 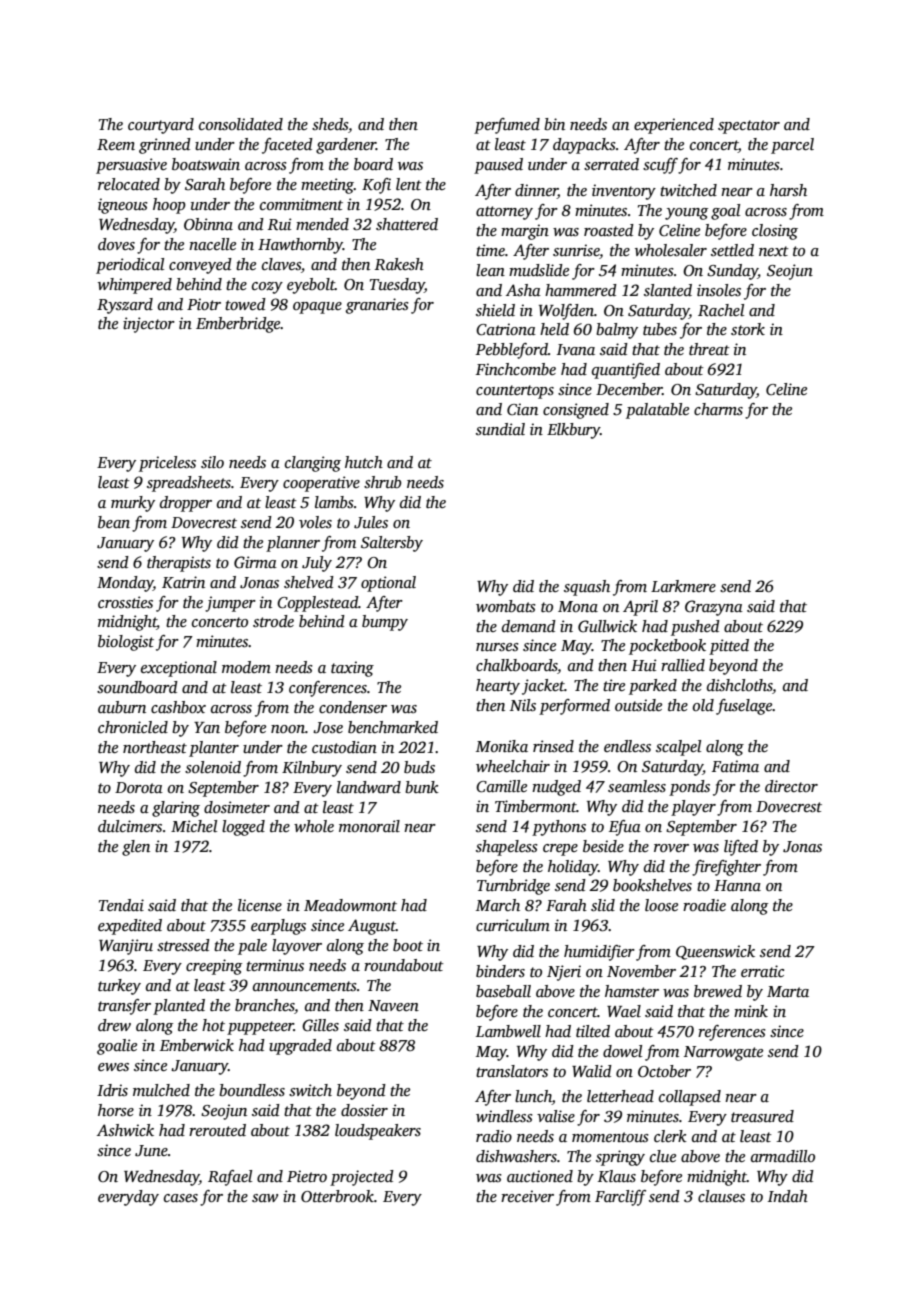 I want to click on fuselage, so click(x=744, y=707).
